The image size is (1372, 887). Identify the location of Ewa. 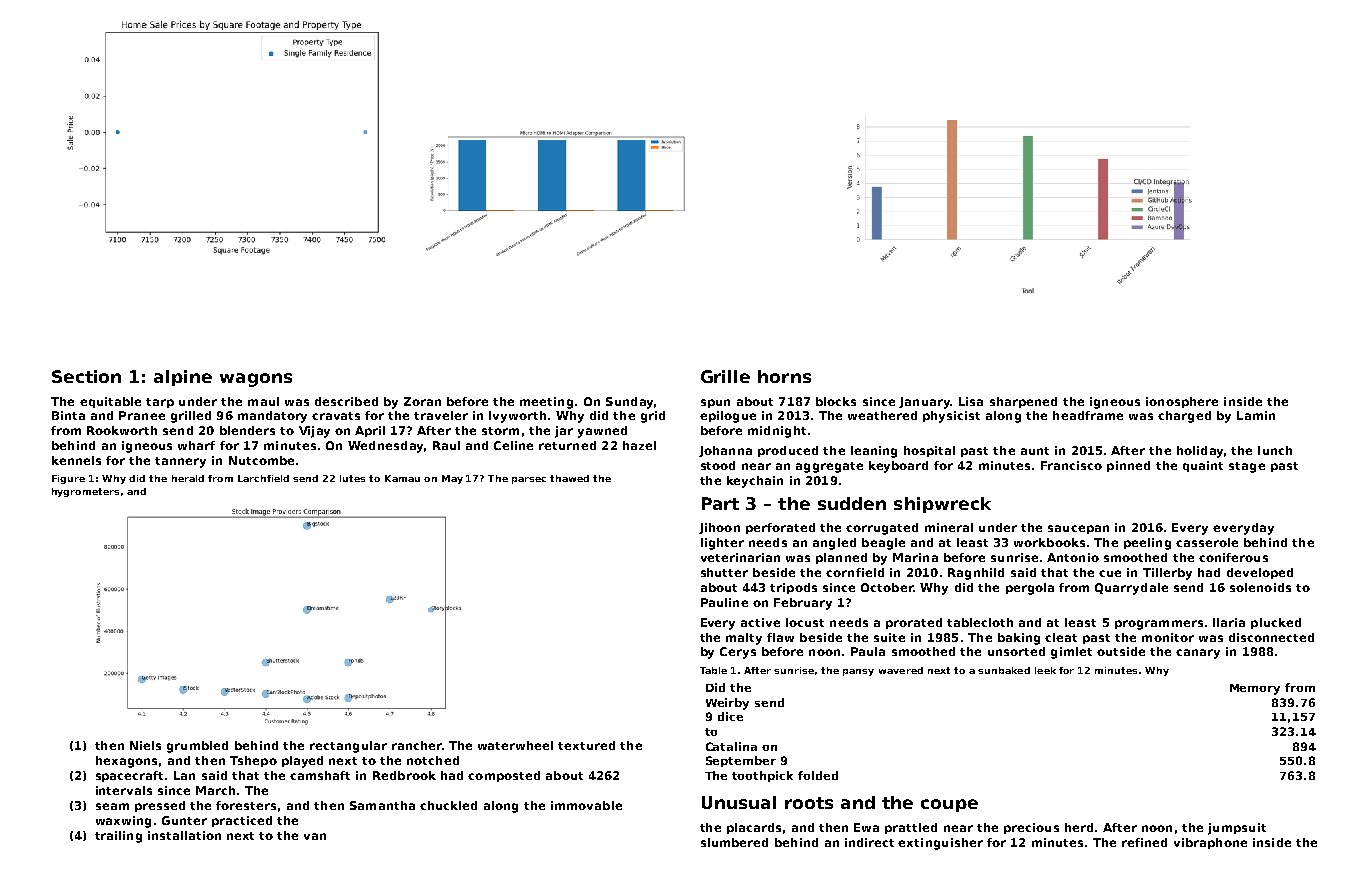
(866, 827).
